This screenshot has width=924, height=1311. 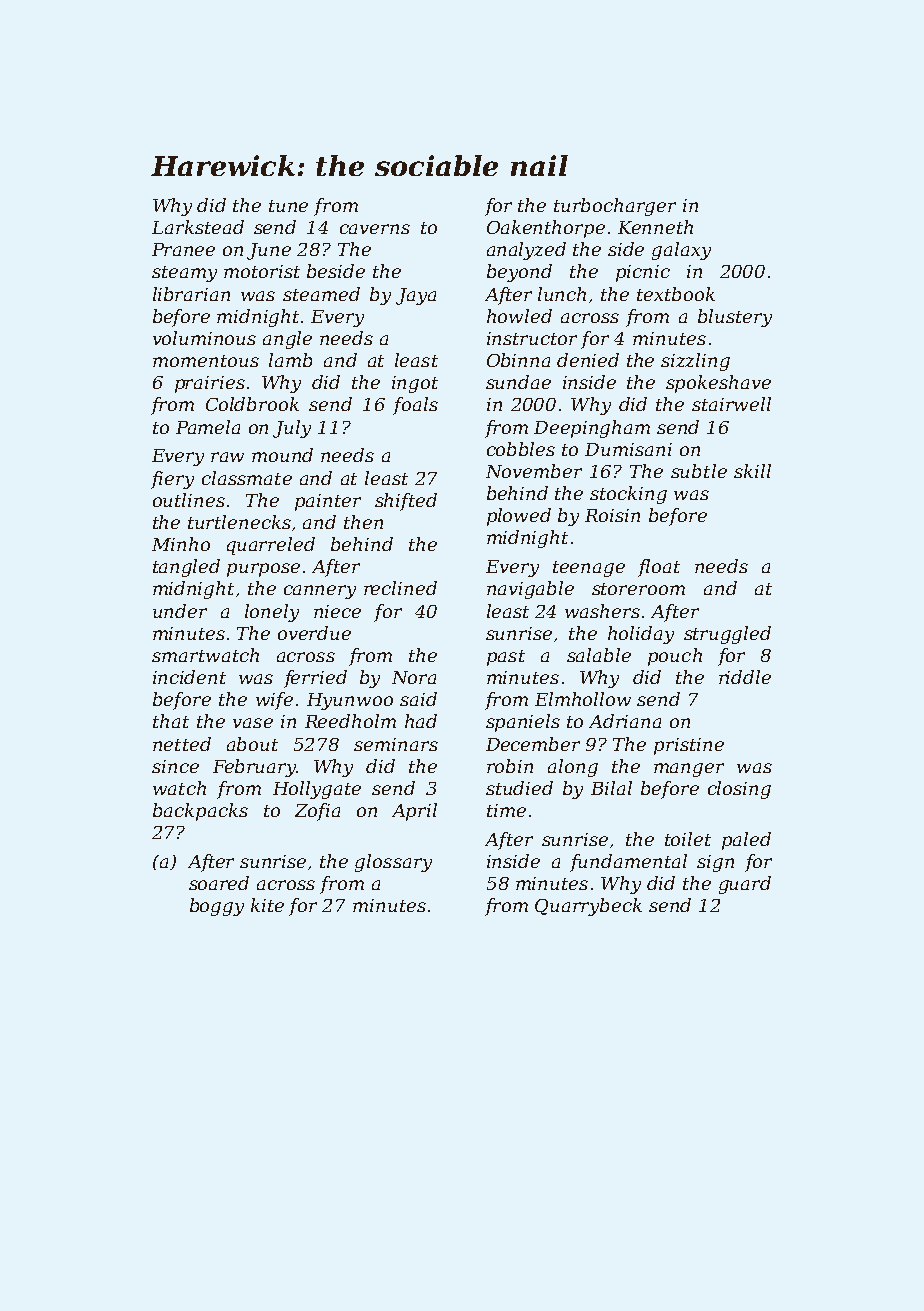 What do you see at coordinates (171, 721) in the screenshot?
I see `that` at bounding box center [171, 721].
